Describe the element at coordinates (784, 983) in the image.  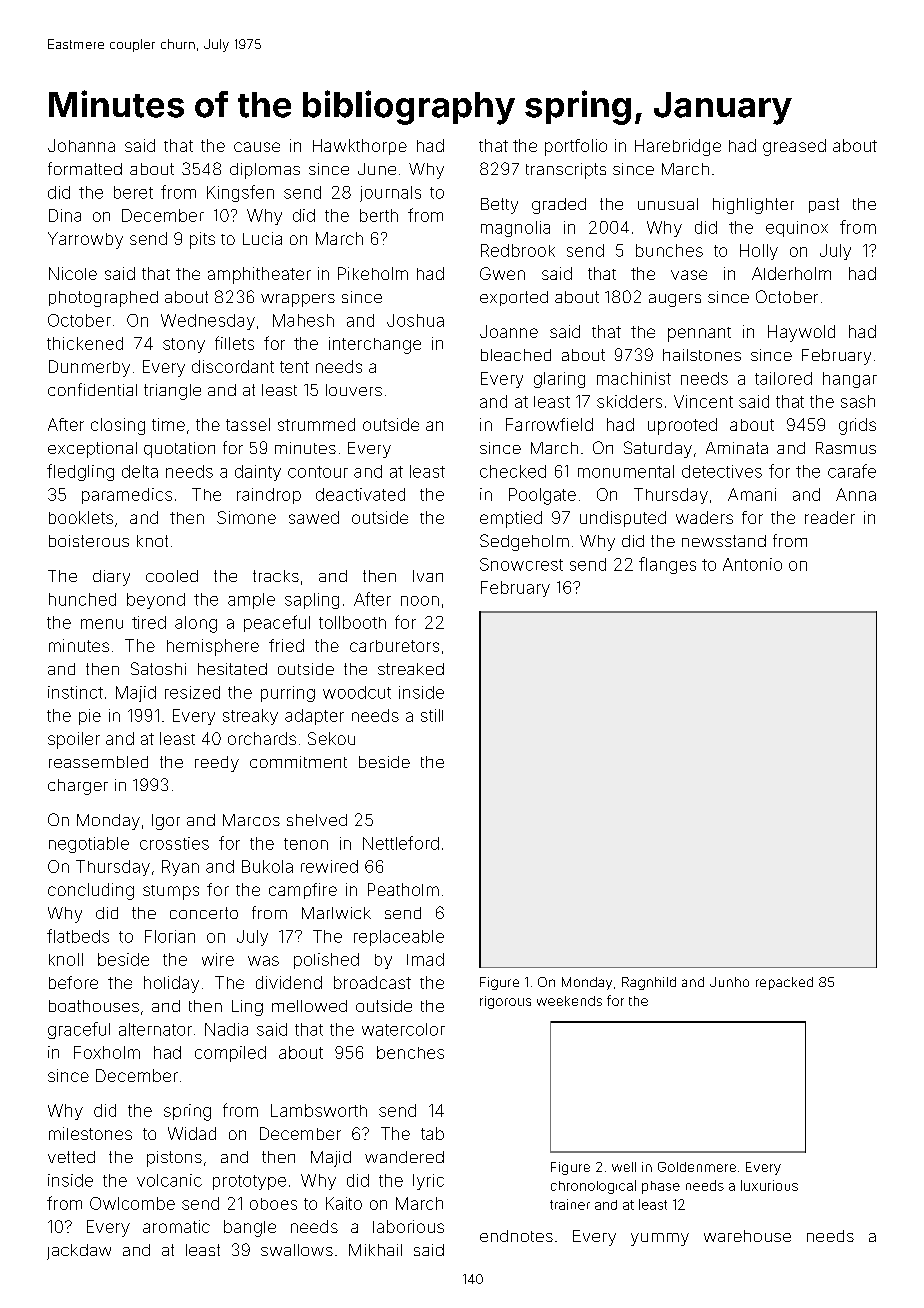
I see `repacked` at that location.
